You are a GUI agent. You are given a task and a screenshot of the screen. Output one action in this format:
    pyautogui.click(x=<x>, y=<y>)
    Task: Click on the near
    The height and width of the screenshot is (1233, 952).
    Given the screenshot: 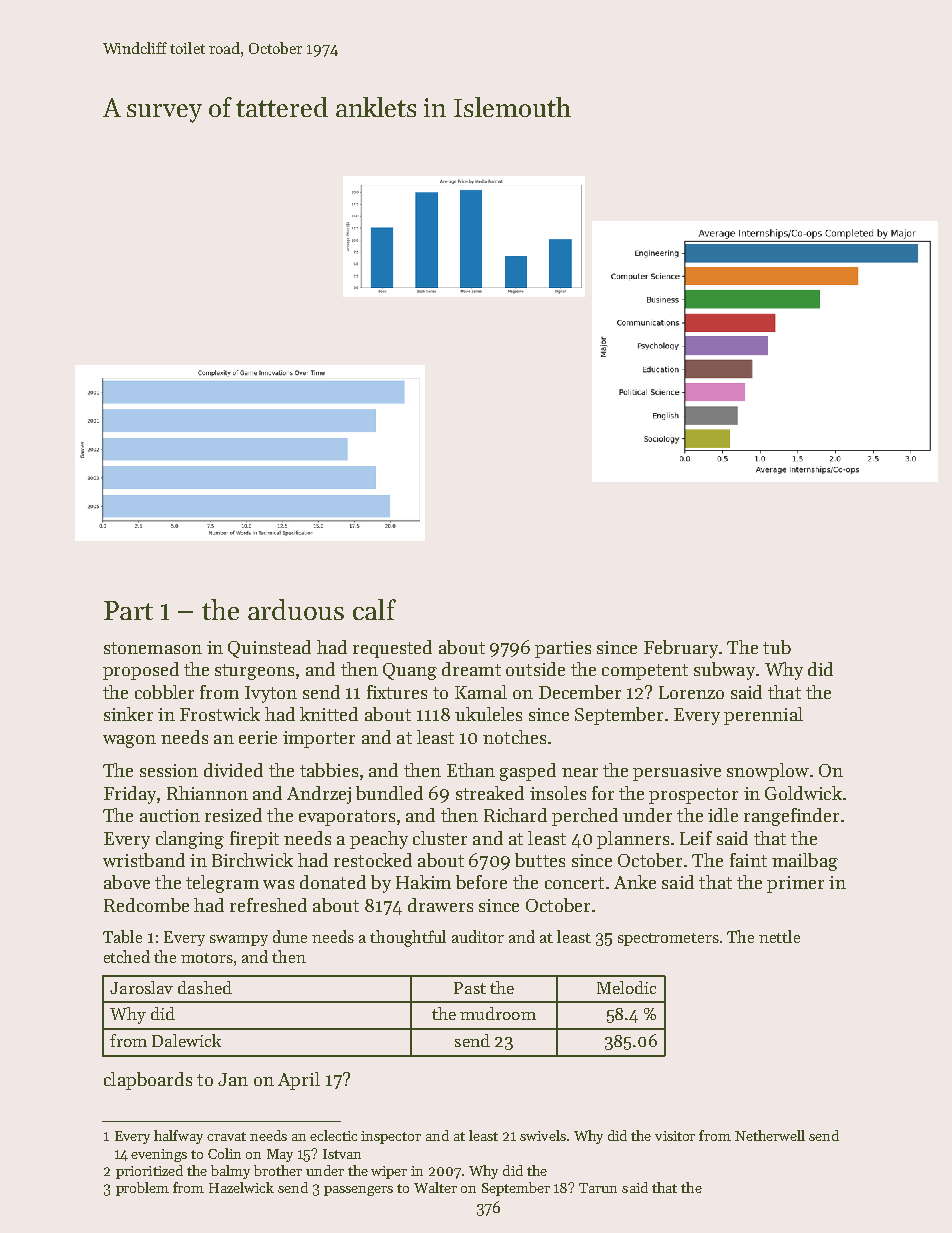 What is the action you would take?
    pyautogui.click(x=580, y=772)
